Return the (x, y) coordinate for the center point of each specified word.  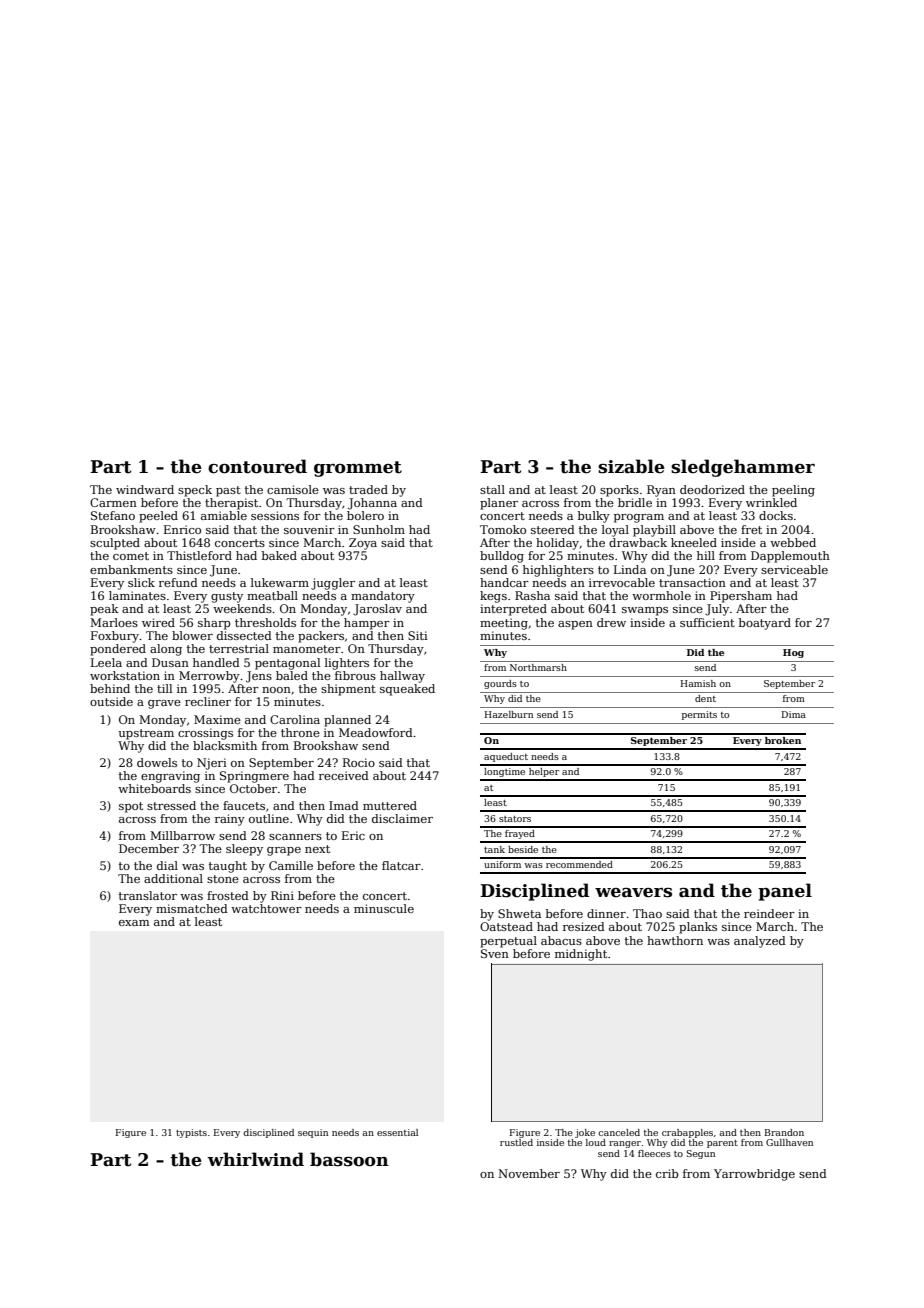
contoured (257, 466)
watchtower (266, 908)
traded (368, 489)
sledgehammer (743, 468)
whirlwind (256, 1159)
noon (276, 690)
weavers (633, 893)
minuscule (384, 908)
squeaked (407, 690)
